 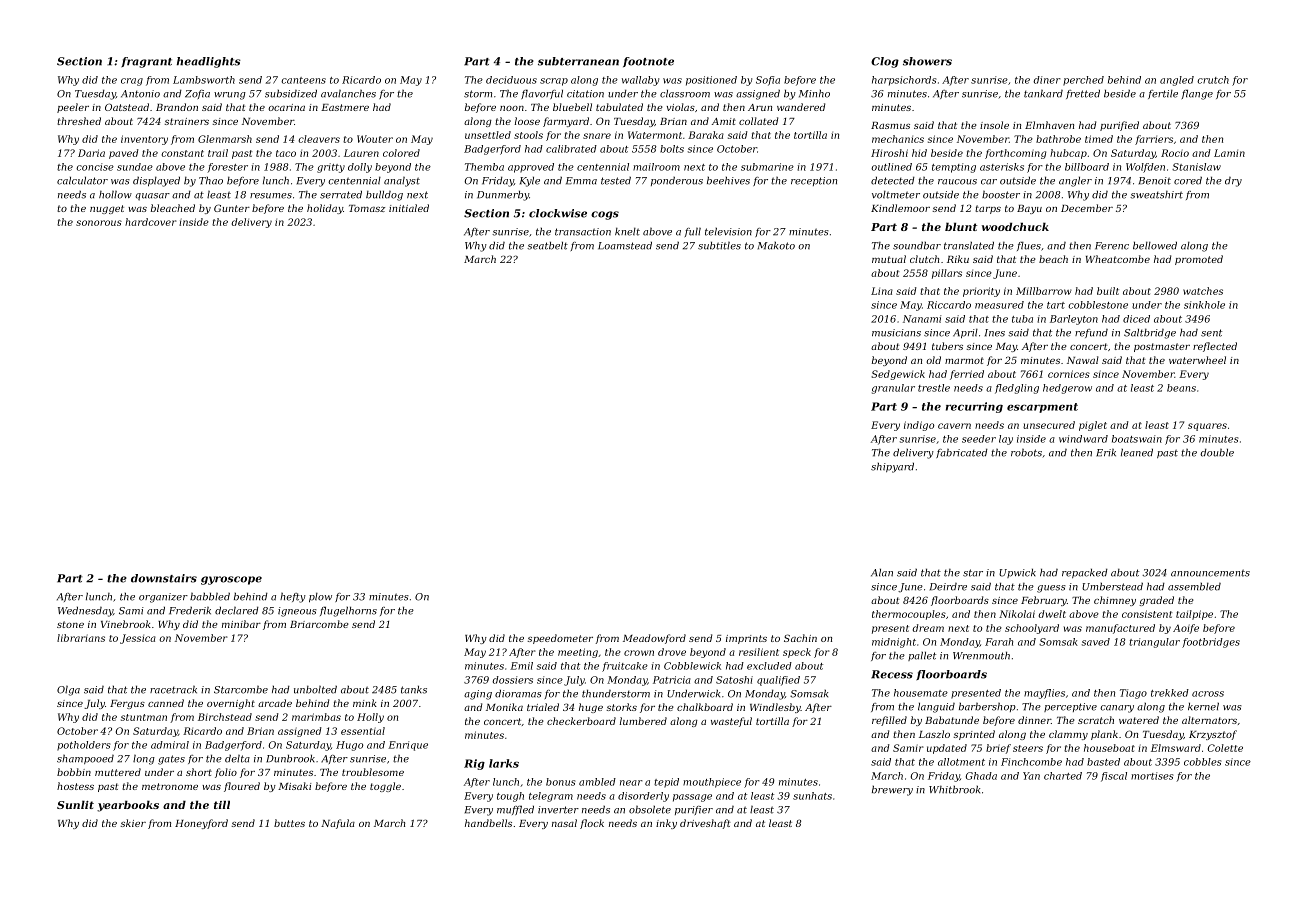 I want to click on showers, so click(x=927, y=61).
